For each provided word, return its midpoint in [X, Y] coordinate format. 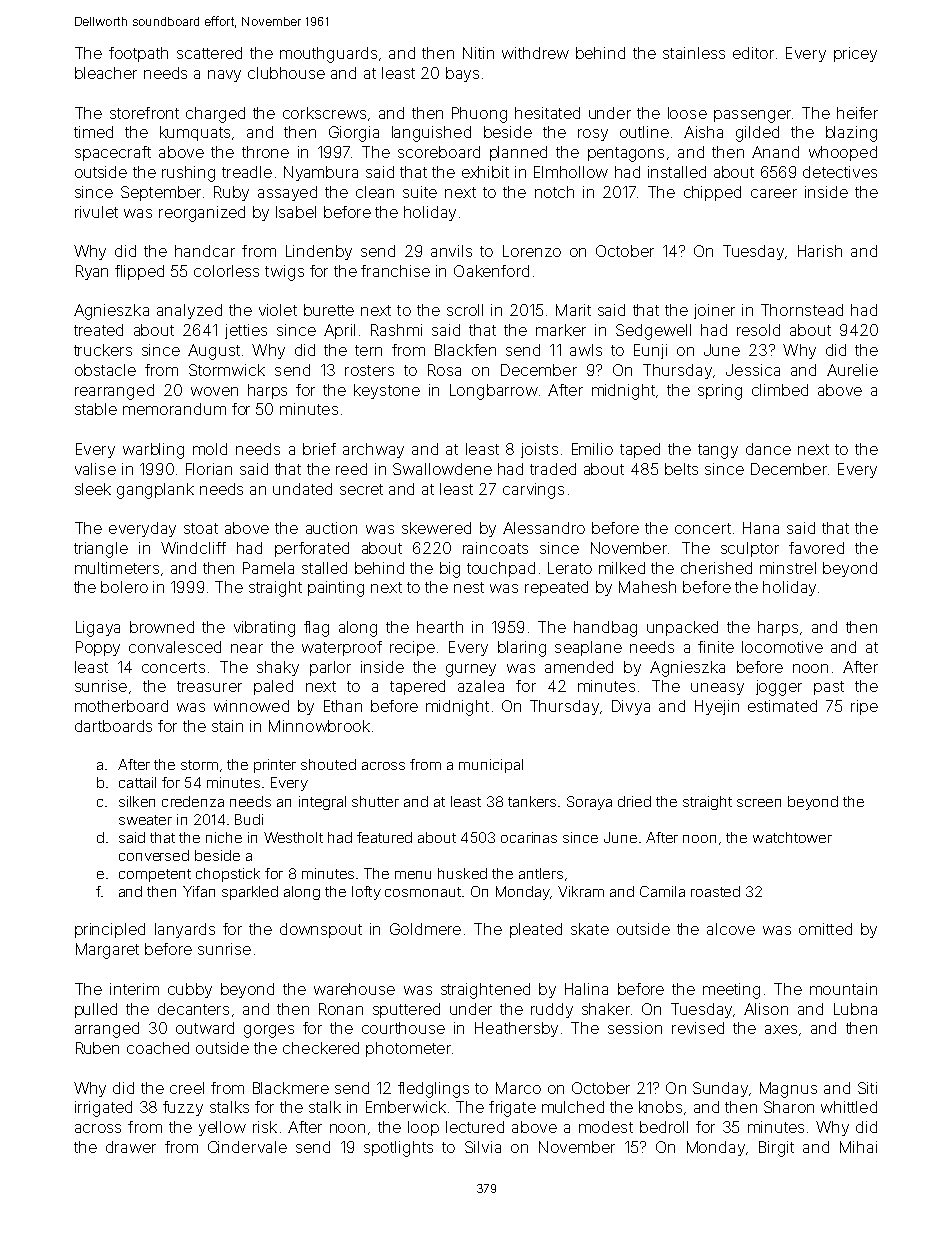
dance [768, 449]
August [214, 352]
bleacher [106, 73]
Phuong [479, 115]
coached [158, 1048]
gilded [757, 134]
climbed [780, 390]
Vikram [581, 891]
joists [539, 450]
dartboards [113, 726]
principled [110, 930]
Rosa [444, 370]
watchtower [792, 837]
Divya [631, 707]
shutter [375, 801]
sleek [93, 489]
